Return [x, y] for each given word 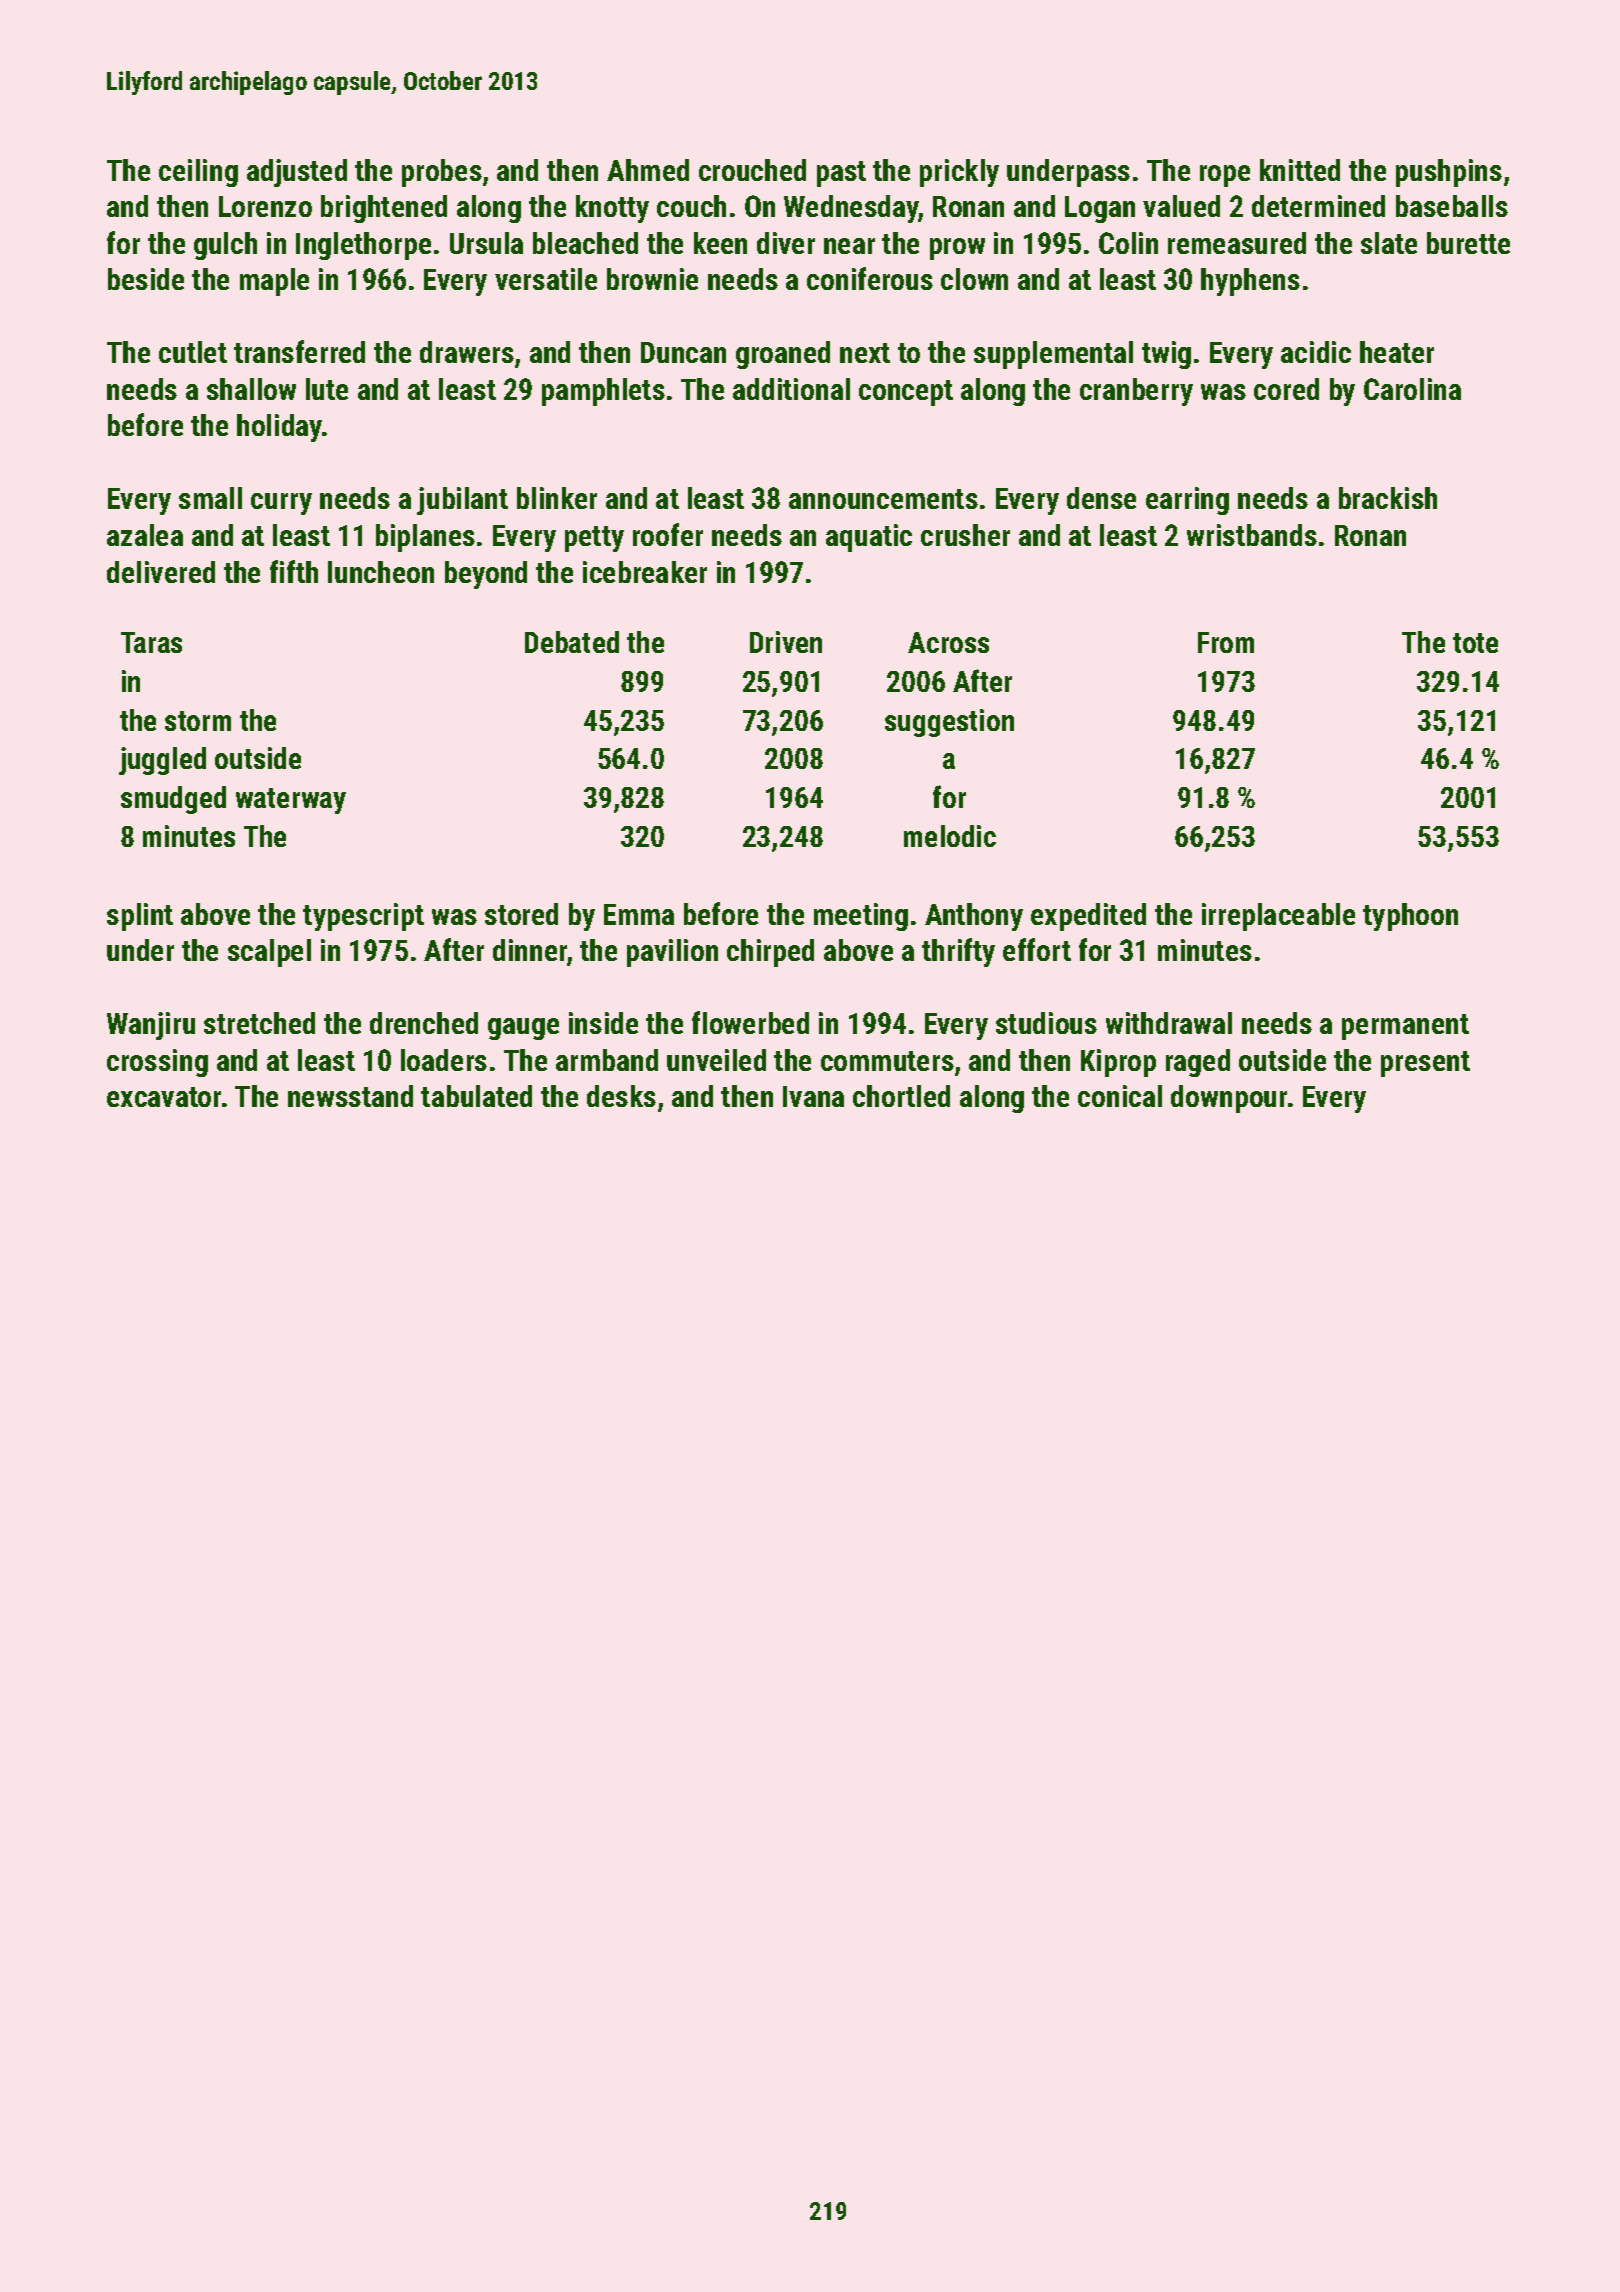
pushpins [1449, 173]
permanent [1405, 1027]
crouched [752, 170]
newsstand [350, 1096]
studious [1046, 1023]
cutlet [193, 352]
